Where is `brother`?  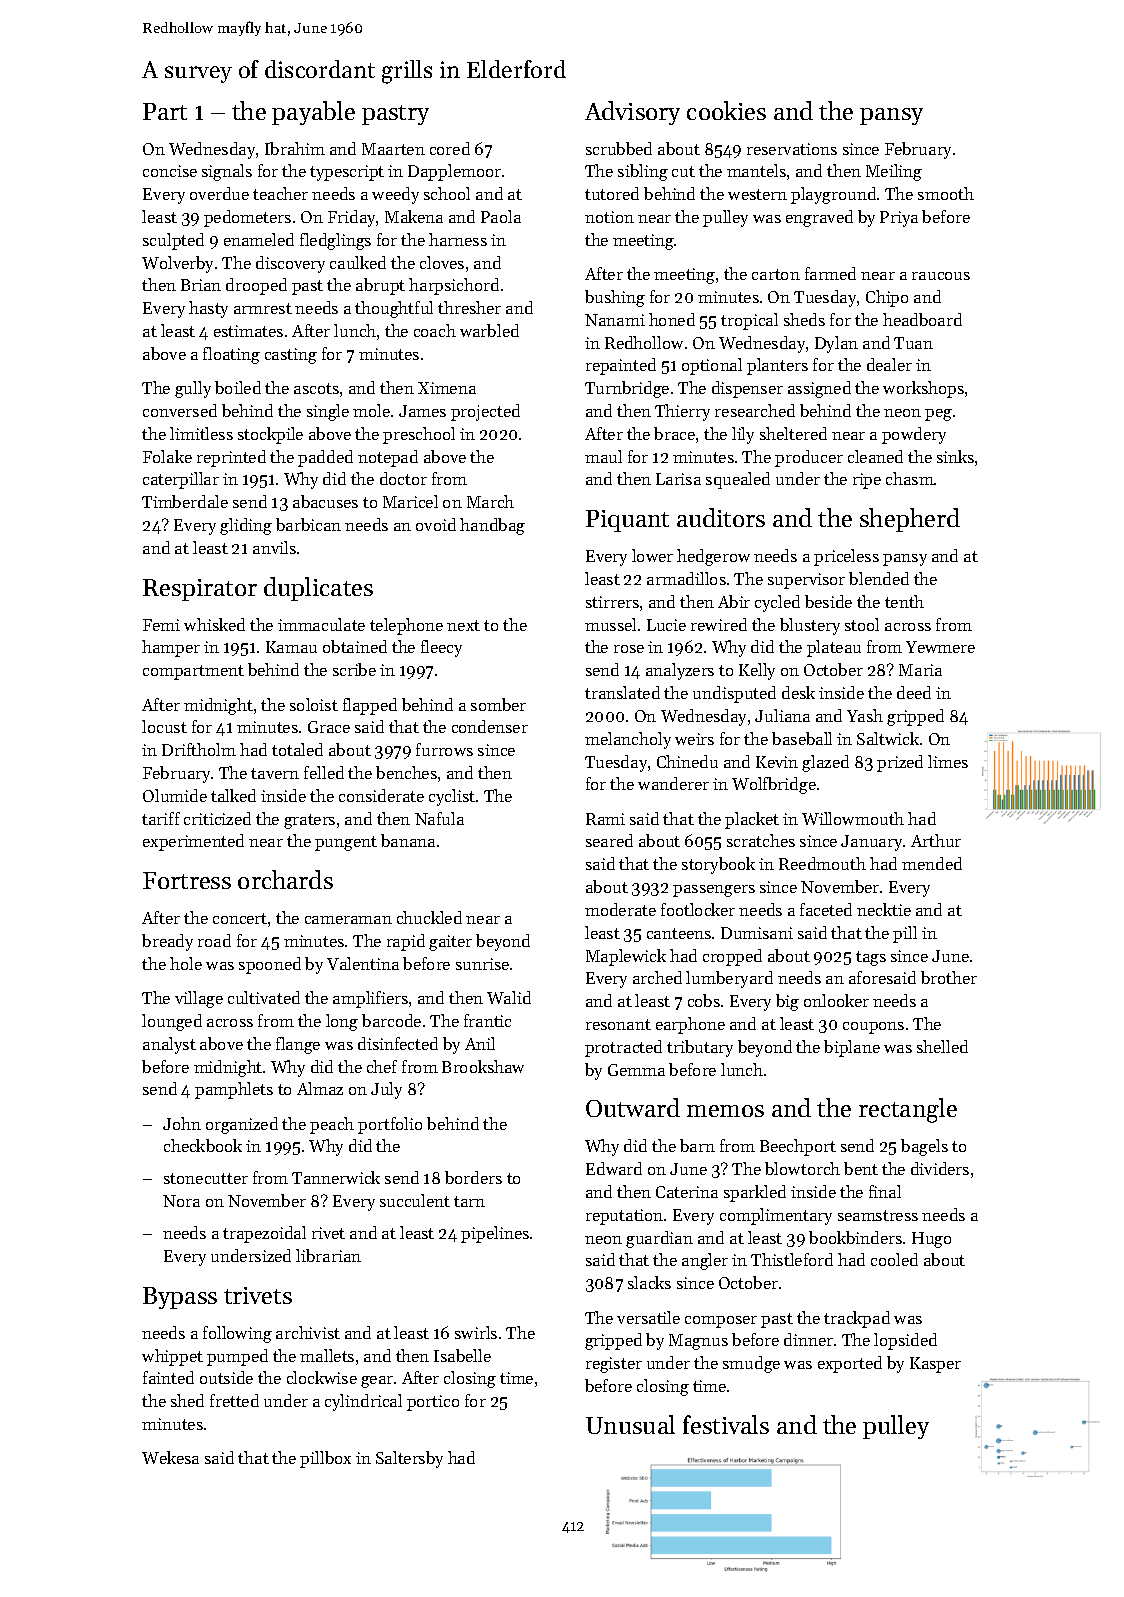 brother is located at coordinates (949, 977).
